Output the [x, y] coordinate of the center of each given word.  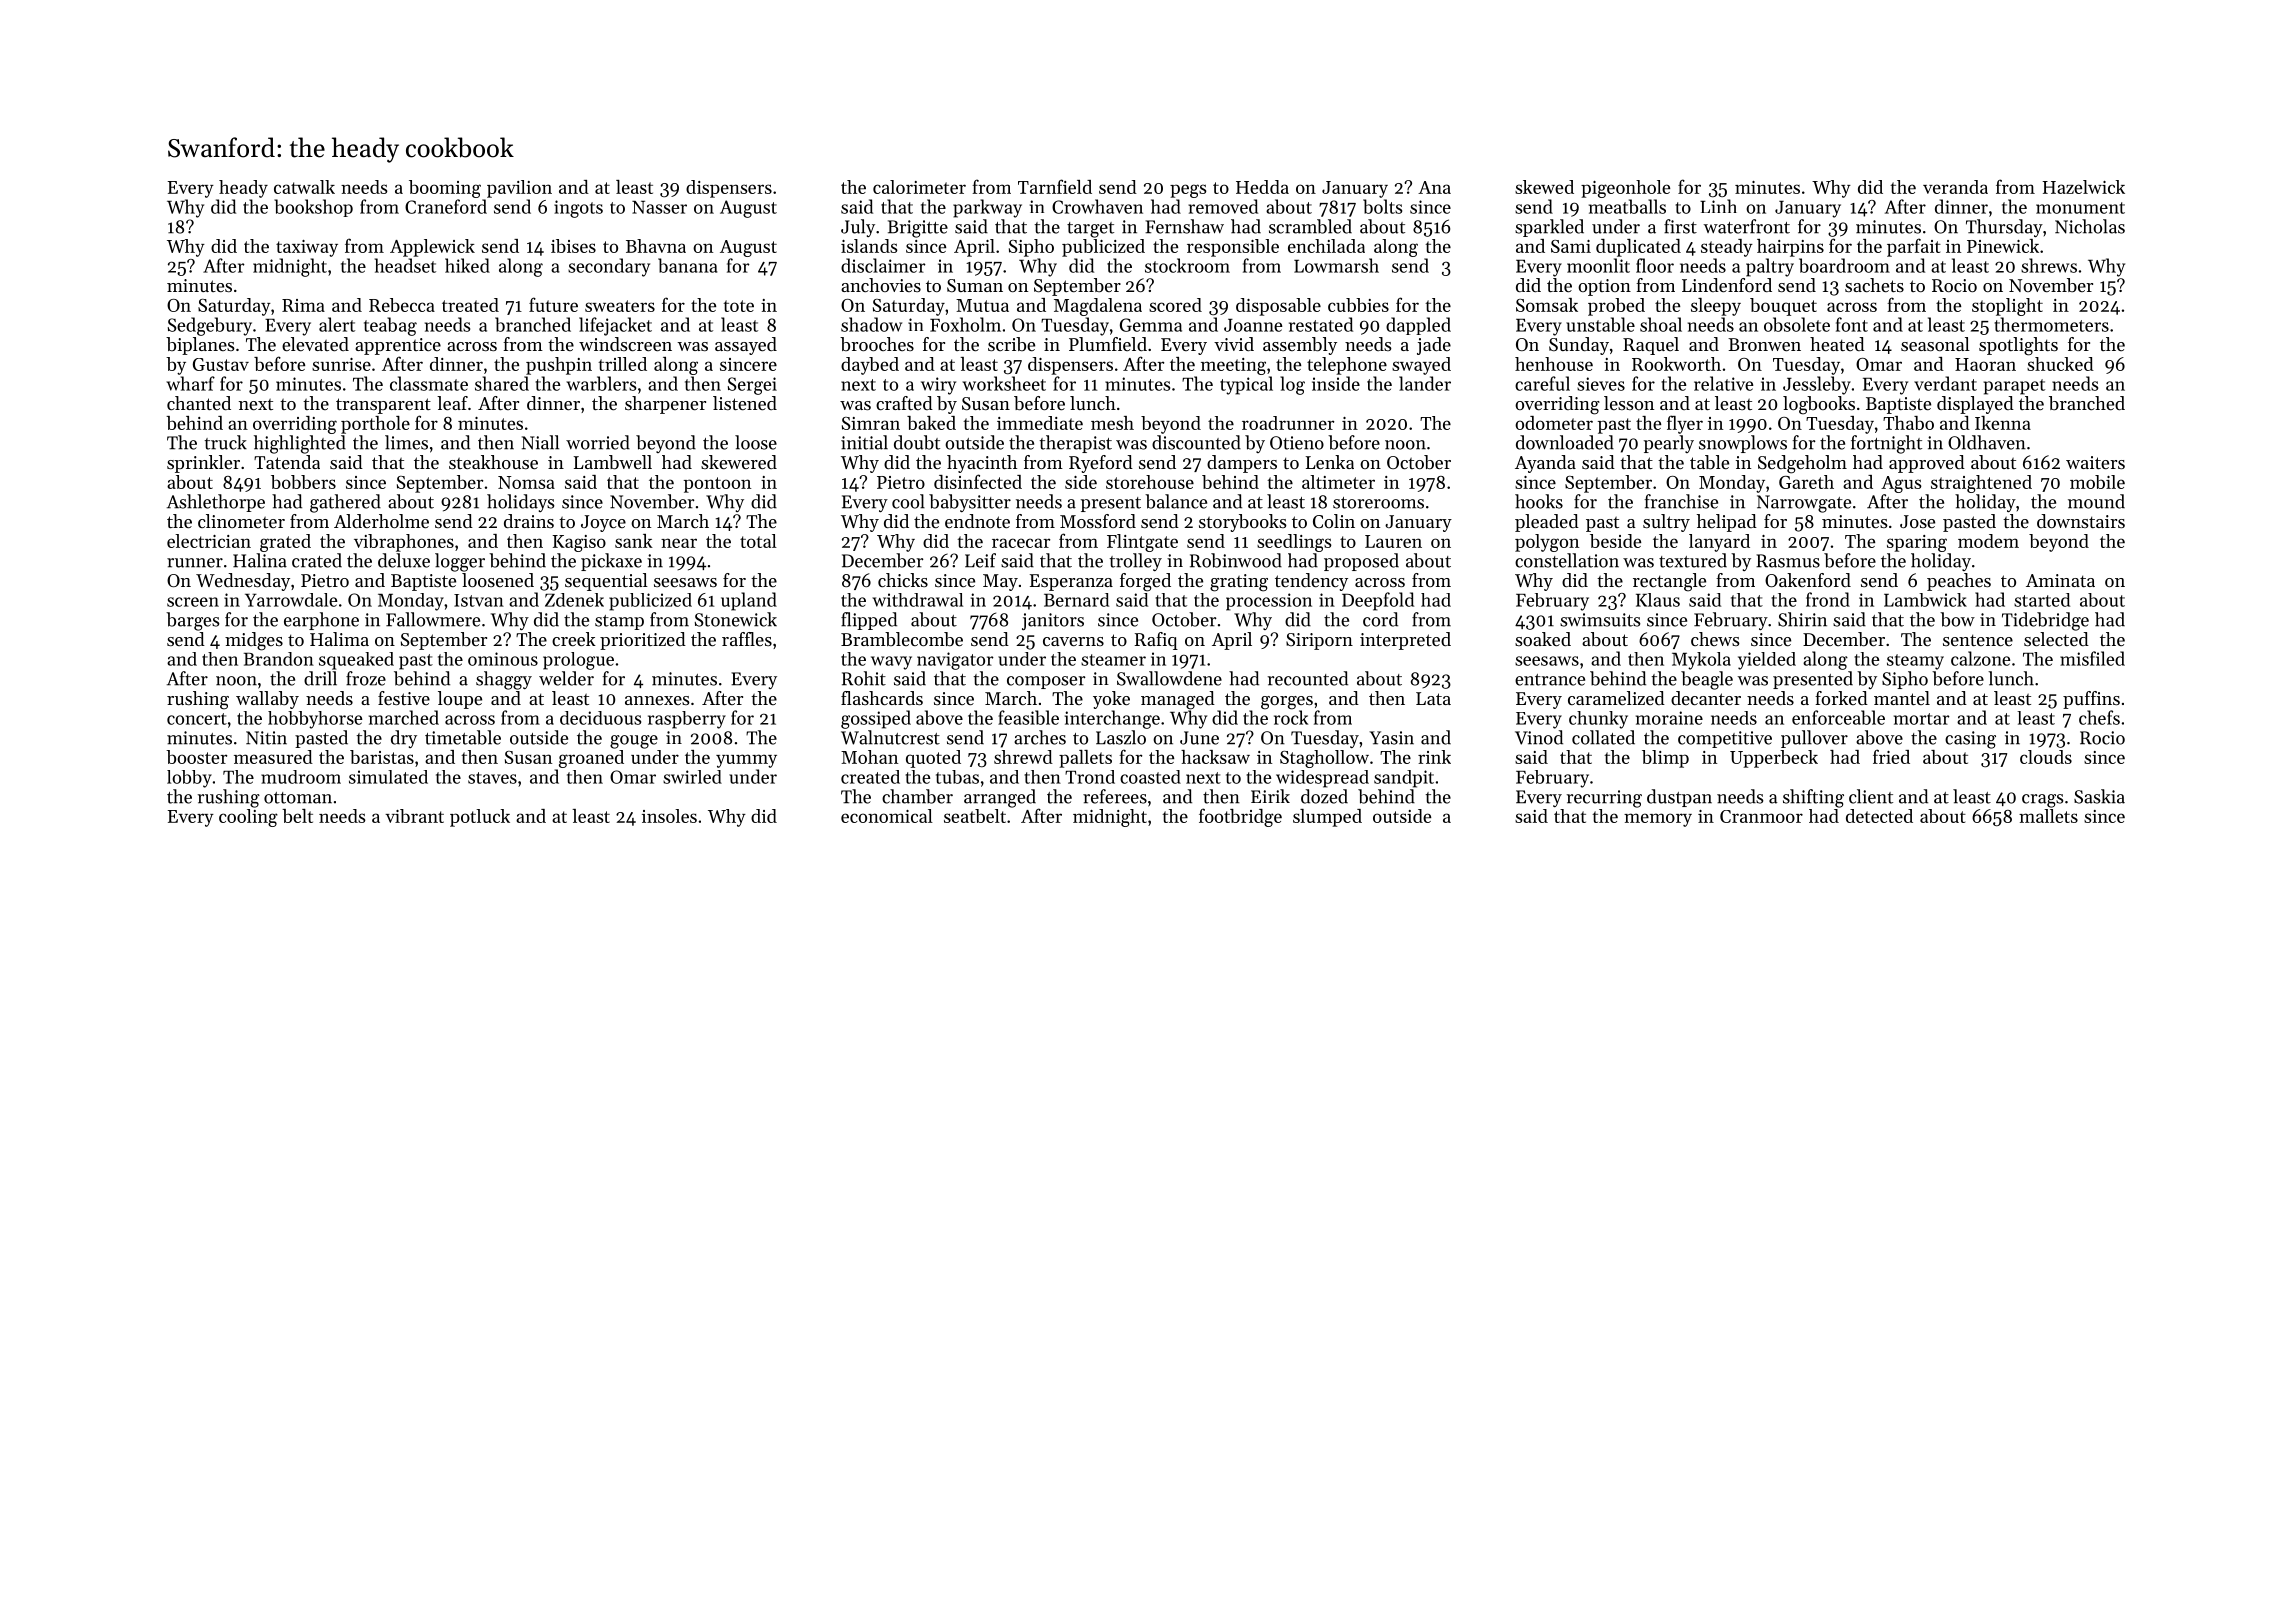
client [1871, 796]
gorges [1287, 703]
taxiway [307, 248]
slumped [1327, 818]
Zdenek [574, 600]
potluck [480, 818]
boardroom [1844, 265]
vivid [1234, 344]
